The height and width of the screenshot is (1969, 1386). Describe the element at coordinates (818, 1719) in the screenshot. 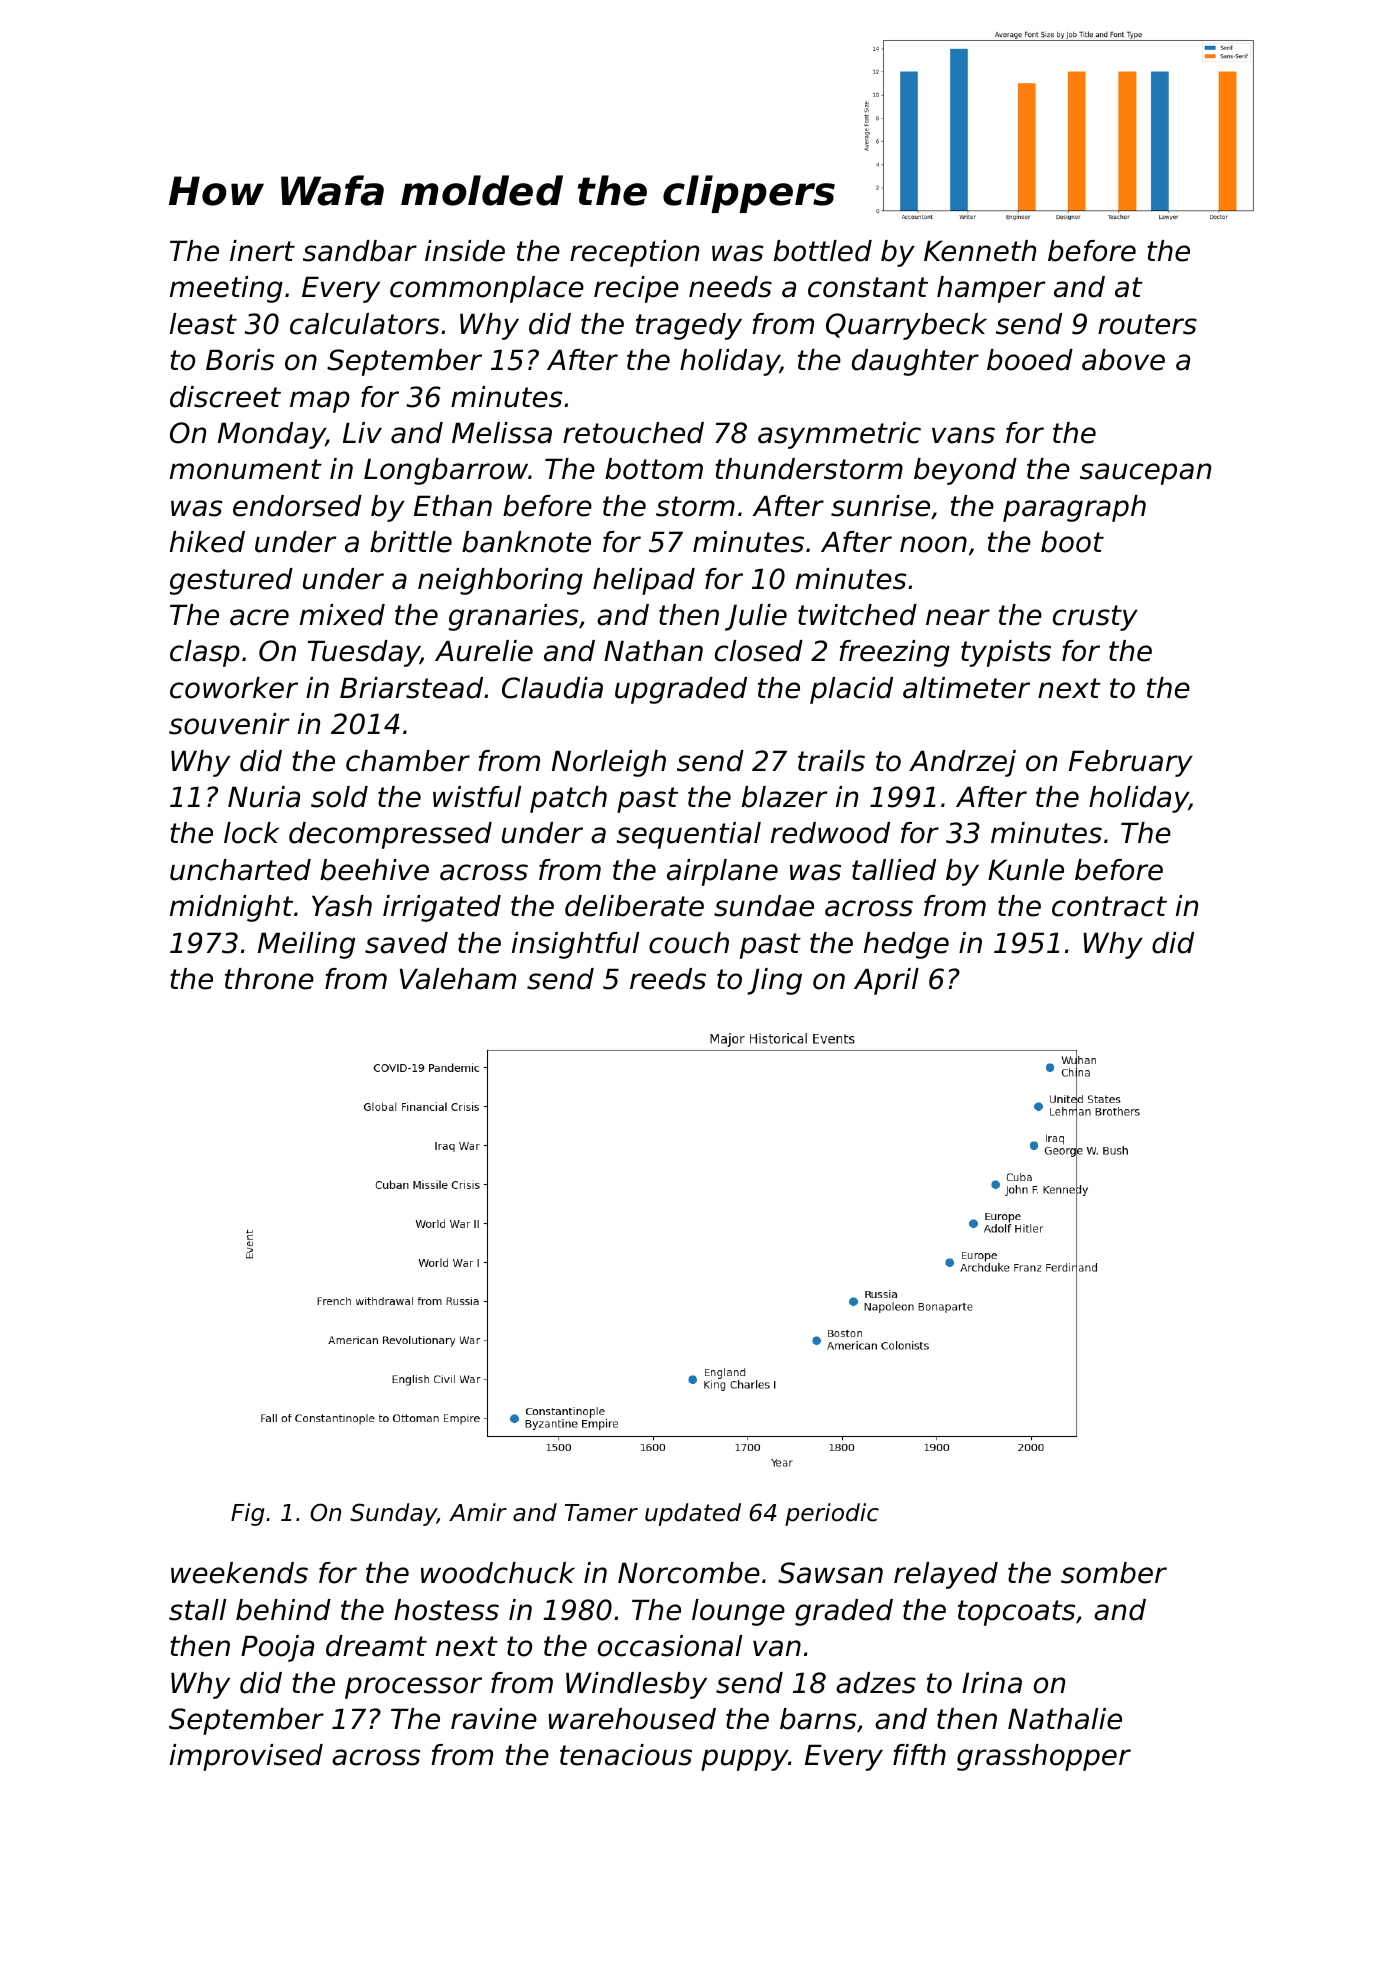

I see `barns` at that location.
